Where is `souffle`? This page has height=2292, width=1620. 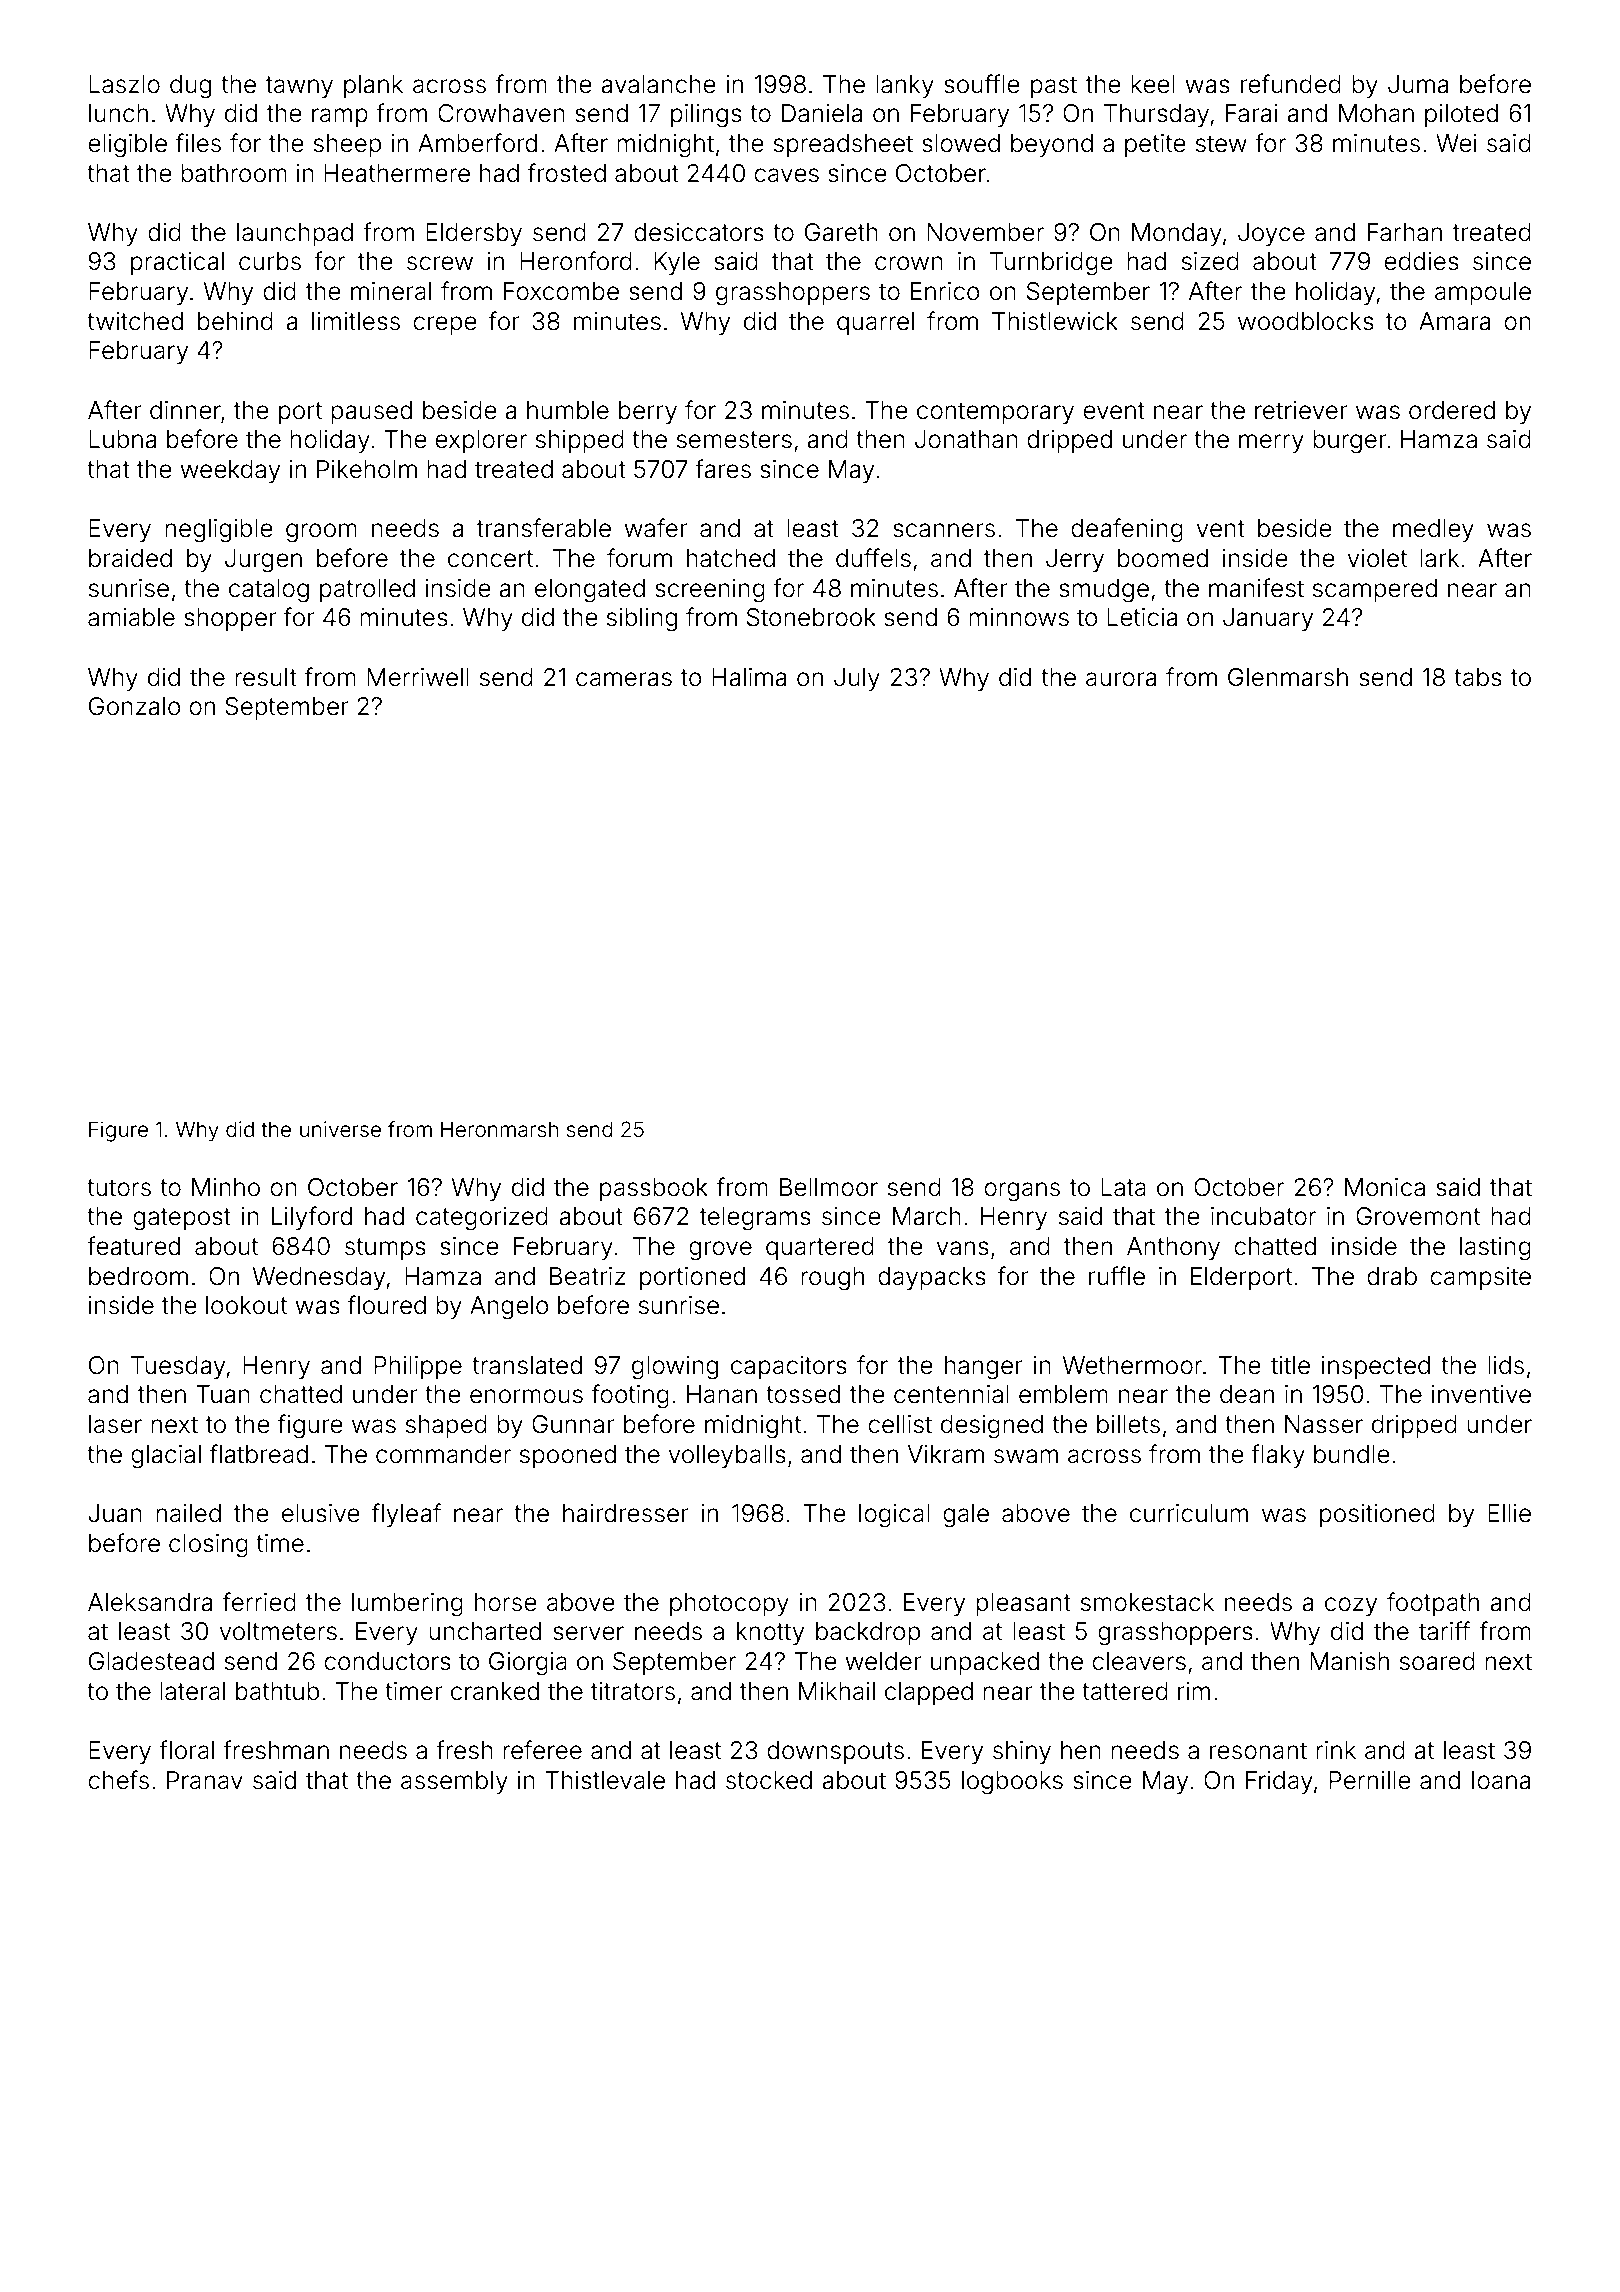
souffle is located at coordinates (982, 84).
